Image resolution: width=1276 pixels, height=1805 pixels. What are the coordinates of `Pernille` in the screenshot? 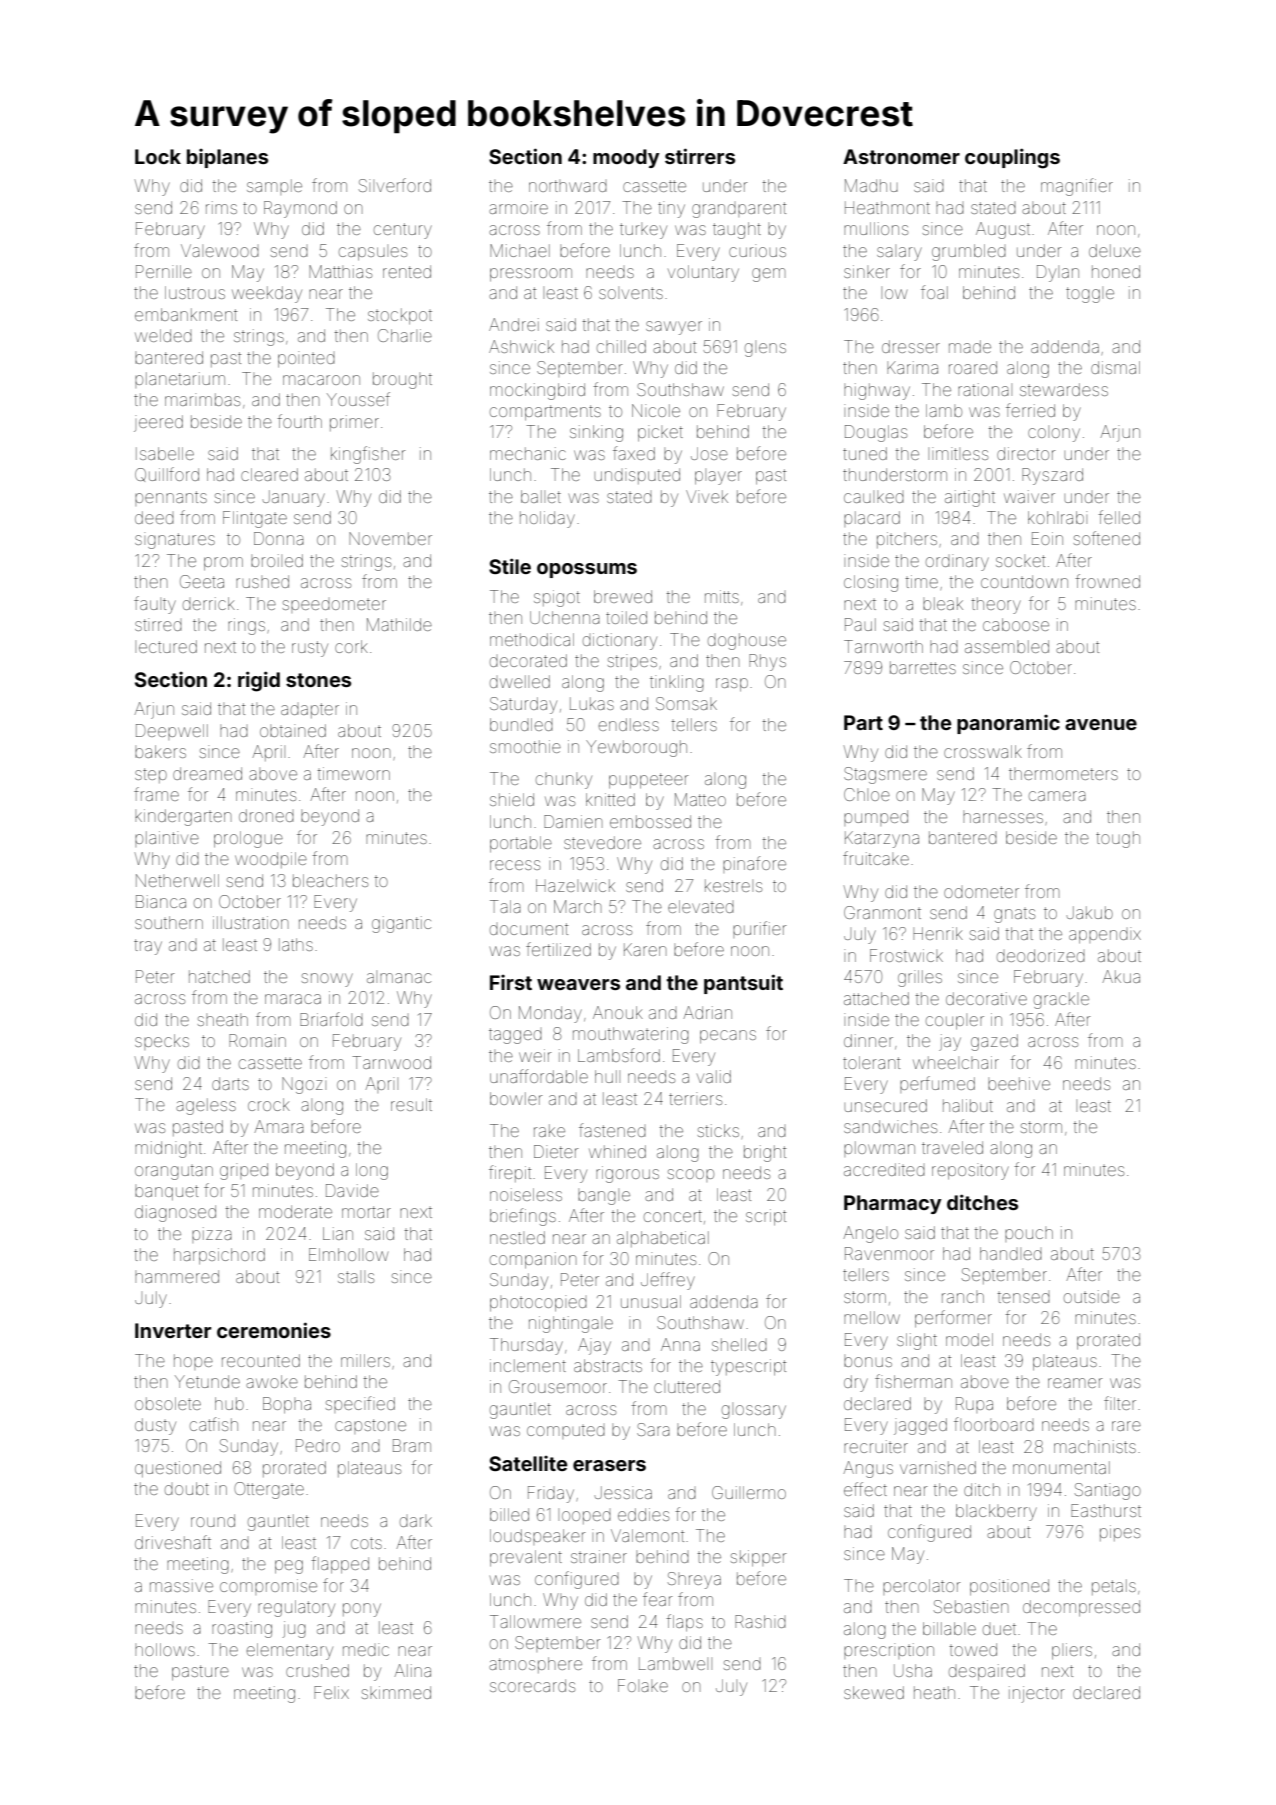 It's located at (164, 271).
